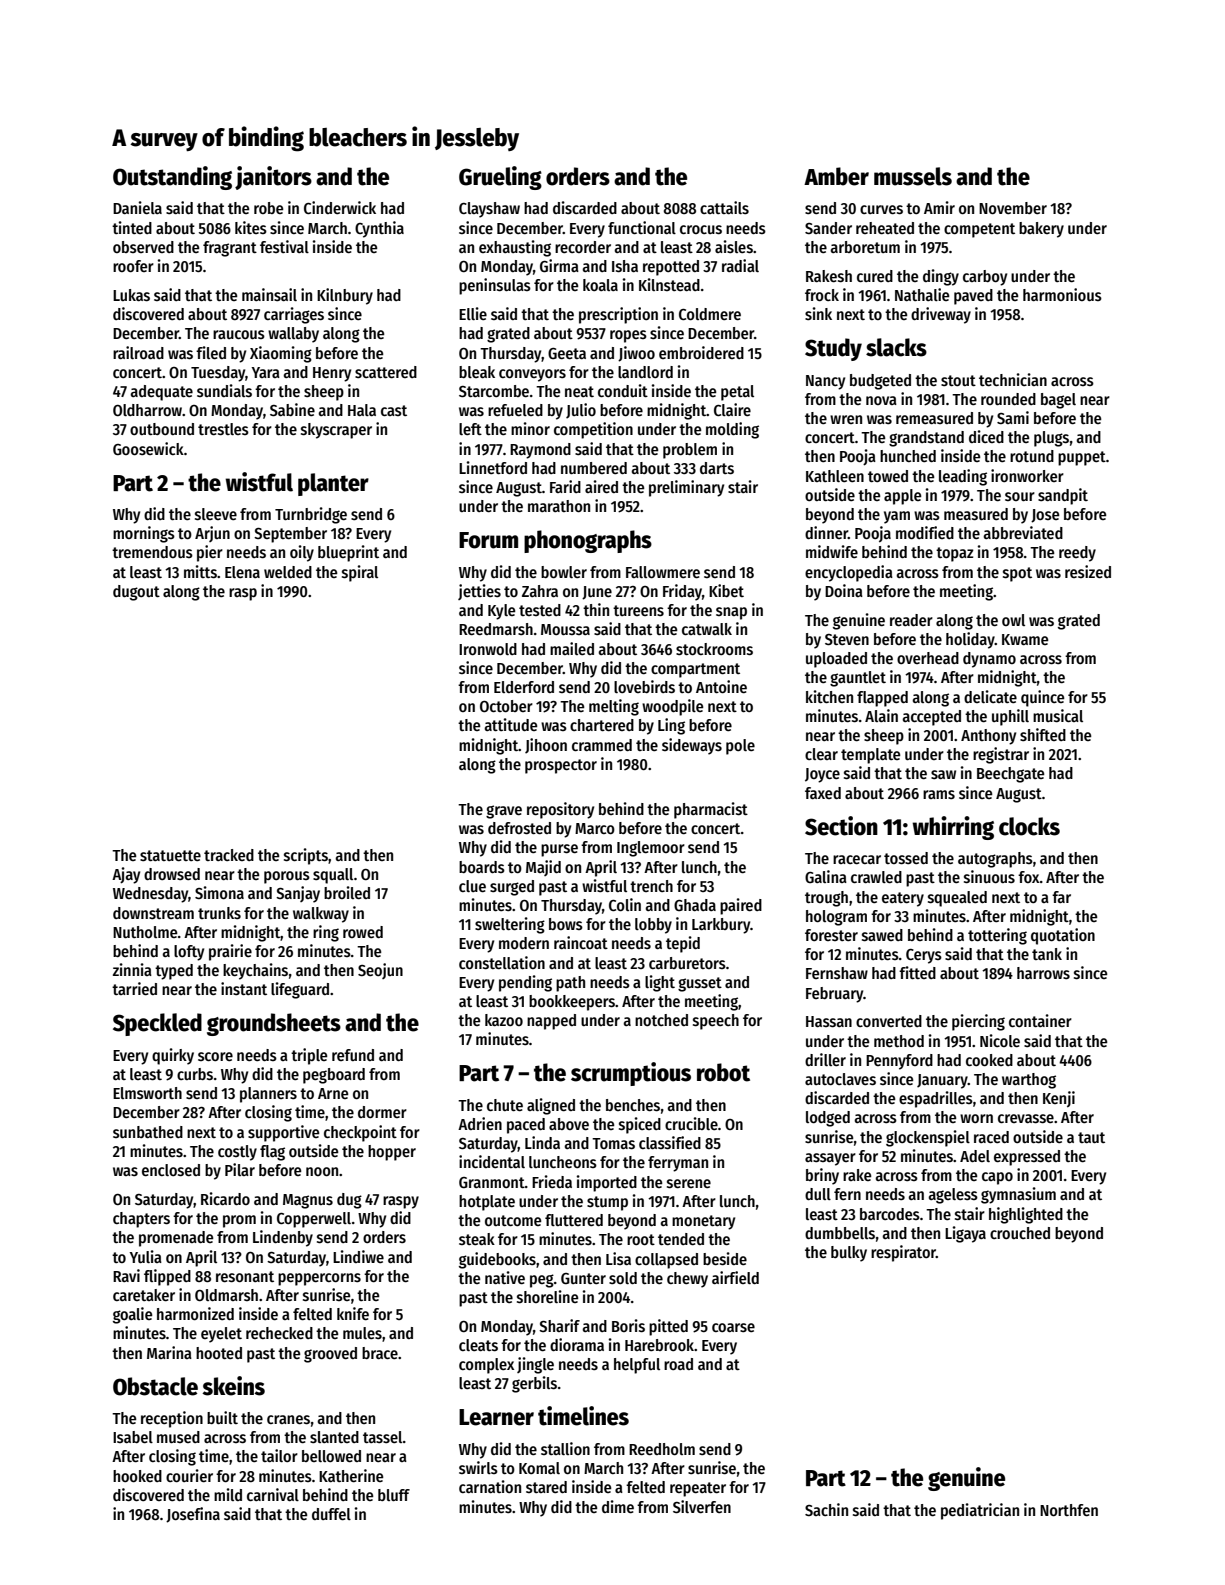 This page has width=1225, height=1585. I want to click on janitors, so click(273, 178).
